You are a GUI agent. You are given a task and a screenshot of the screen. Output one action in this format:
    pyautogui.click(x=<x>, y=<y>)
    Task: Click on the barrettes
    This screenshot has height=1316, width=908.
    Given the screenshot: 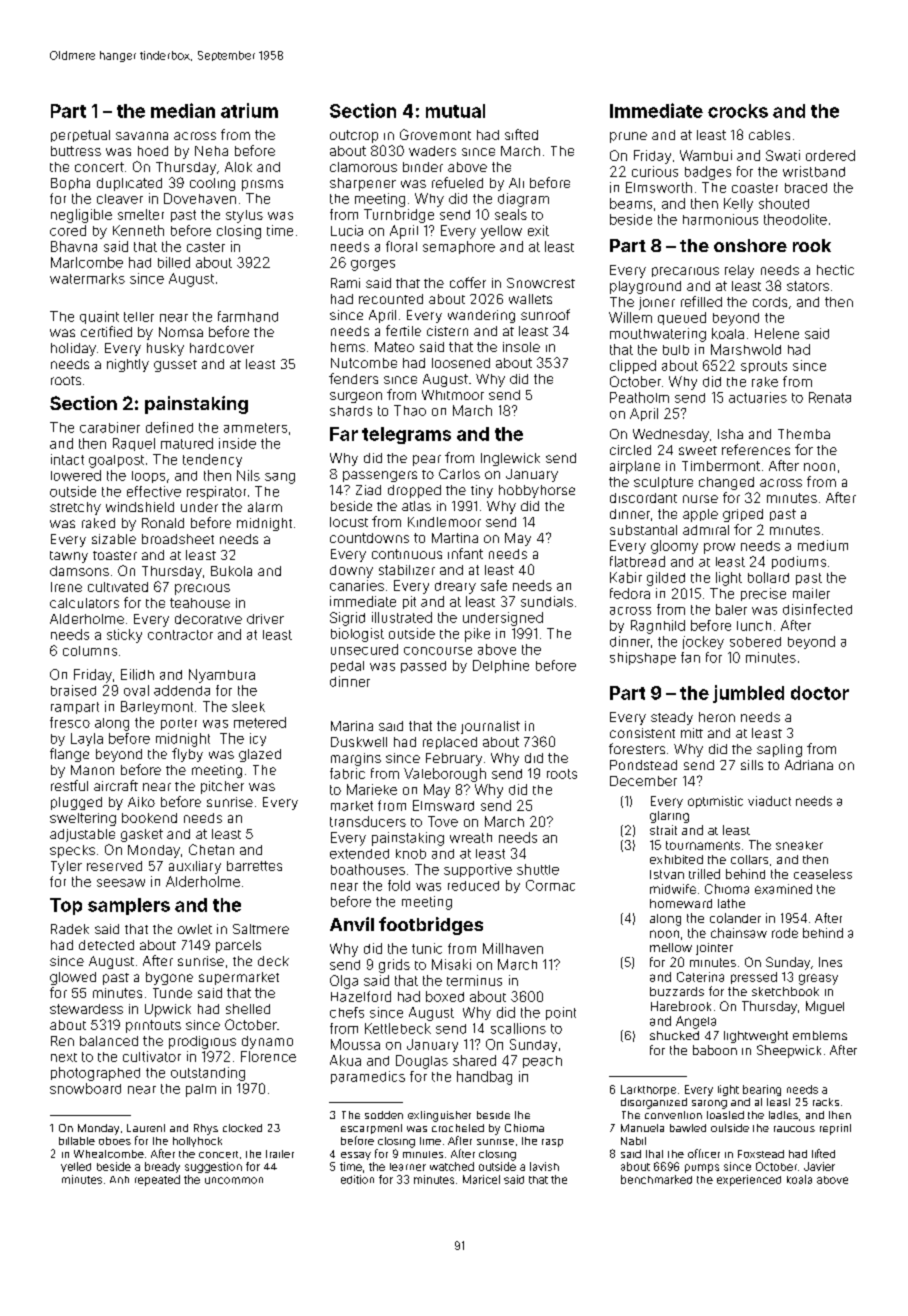 What is the action you would take?
    pyautogui.click(x=254, y=866)
